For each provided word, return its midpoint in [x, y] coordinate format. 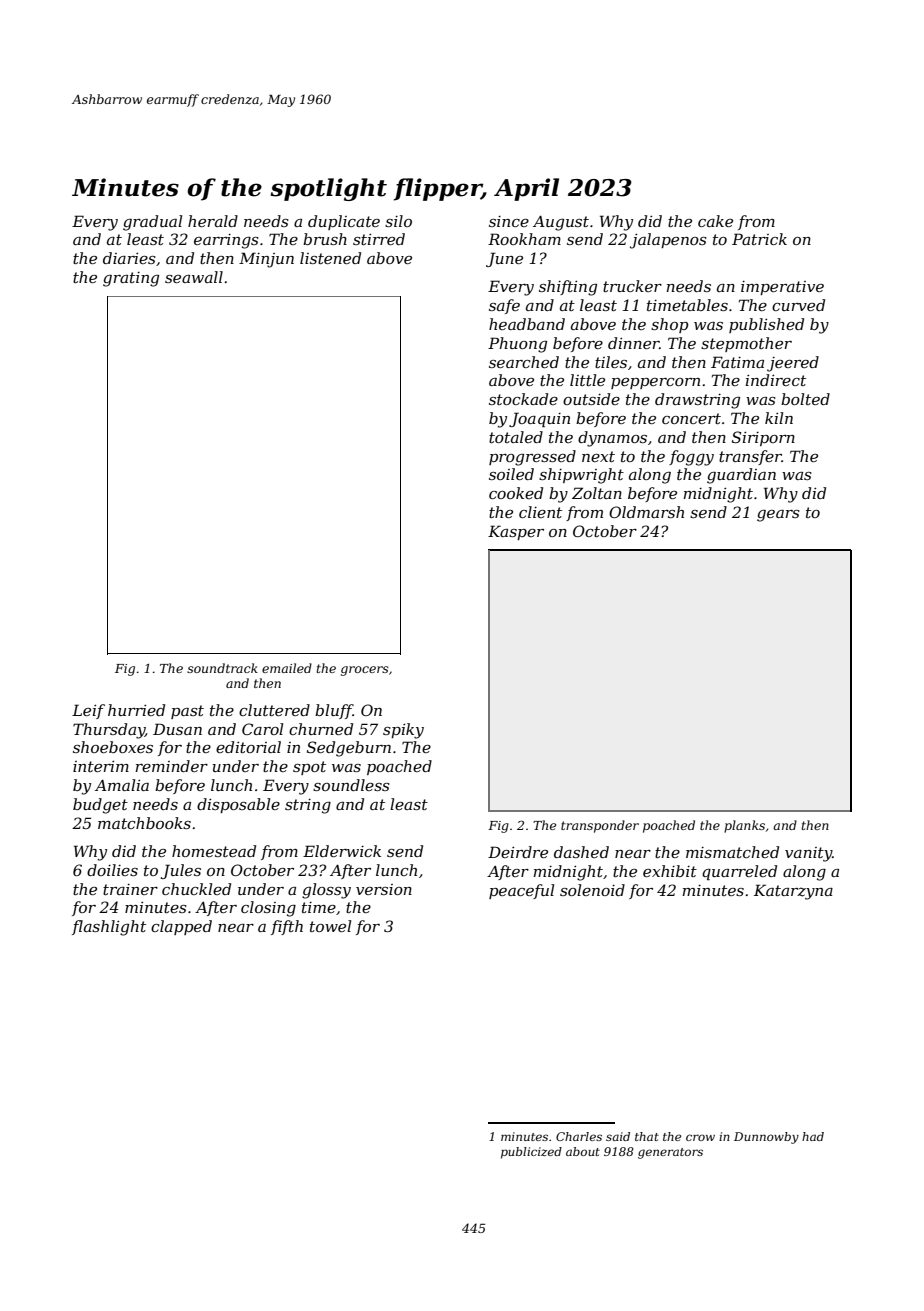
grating [131, 279]
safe [504, 306]
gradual [152, 223]
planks [744, 826]
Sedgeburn [349, 749]
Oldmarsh [646, 512]
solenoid [592, 890]
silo [398, 221]
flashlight [109, 928]
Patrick [759, 239]
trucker [632, 286]
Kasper [516, 532]
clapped [181, 927]
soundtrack [222, 668]
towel [330, 926]
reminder [171, 766]
